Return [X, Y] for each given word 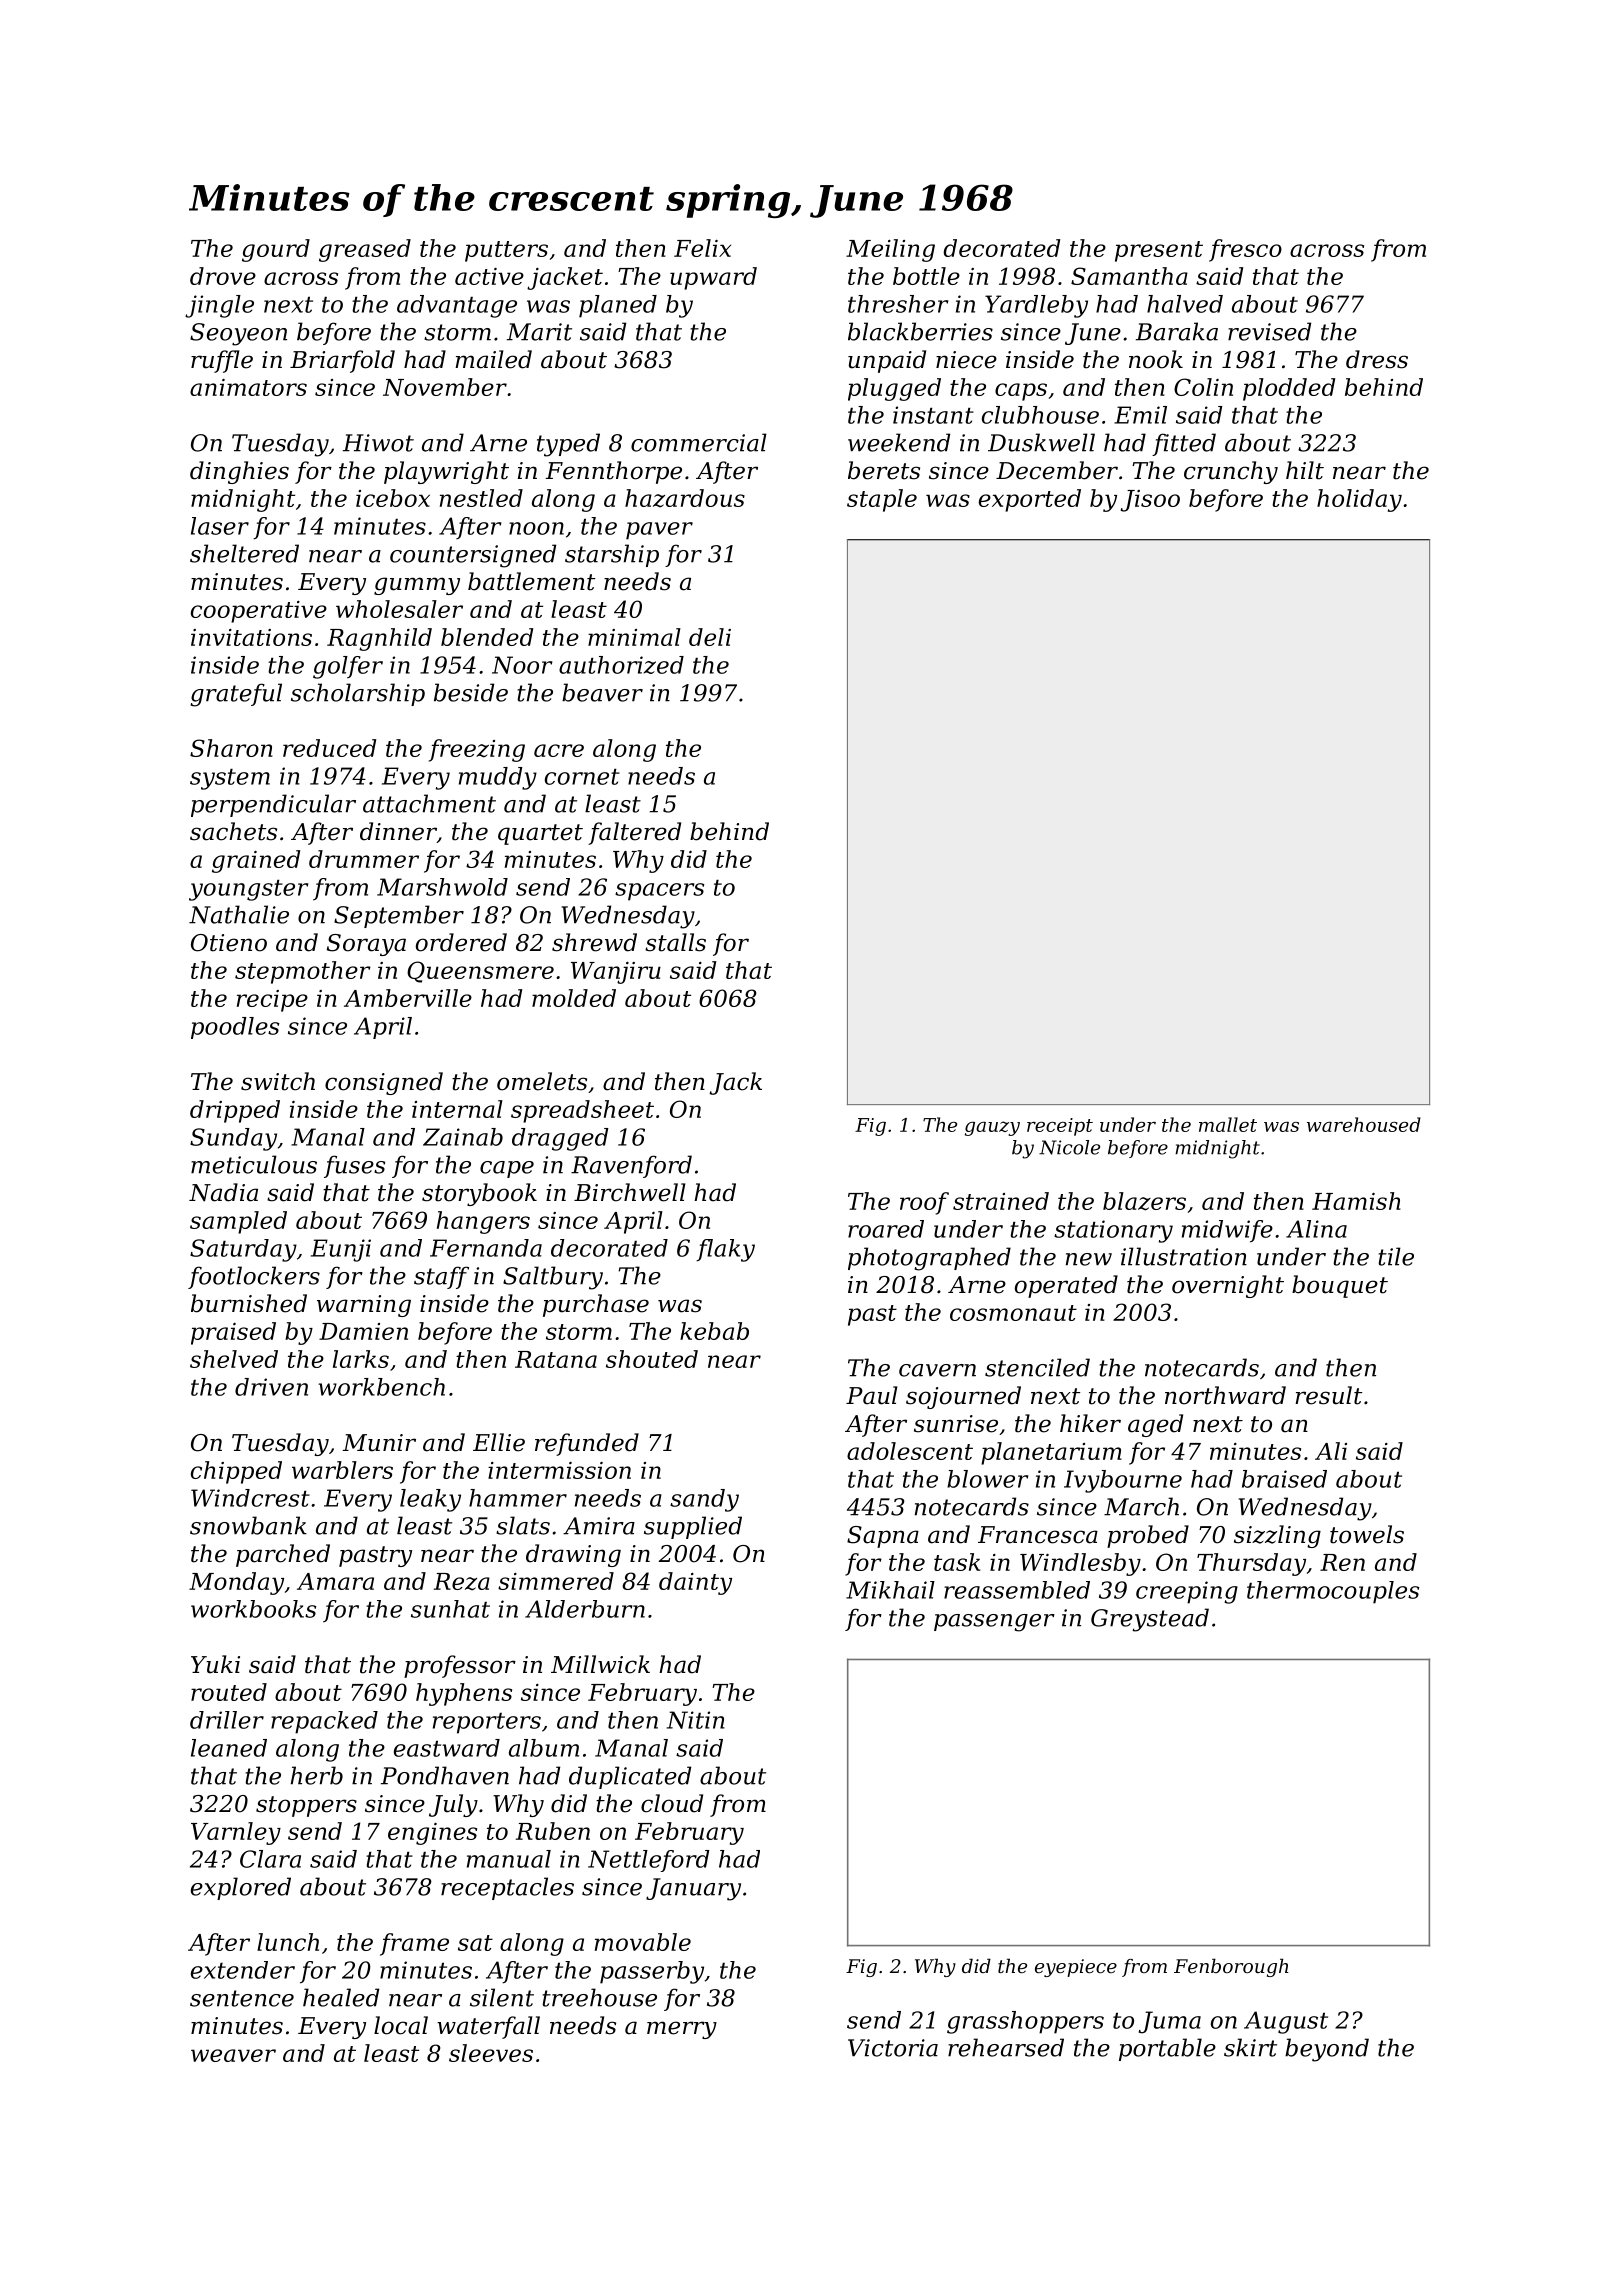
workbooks [253, 1609]
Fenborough [1231, 1967]
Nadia [223, 1192]
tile [1396, 1256]
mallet [1228, 1124]
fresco [1245, 250]
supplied [693, 1527]
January [693, 1889]
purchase [596, 1305]
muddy [498, 778]
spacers [659, 892]
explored [241, 1888]
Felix [702, 248]
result [1328, 1395]
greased [365, 250]
